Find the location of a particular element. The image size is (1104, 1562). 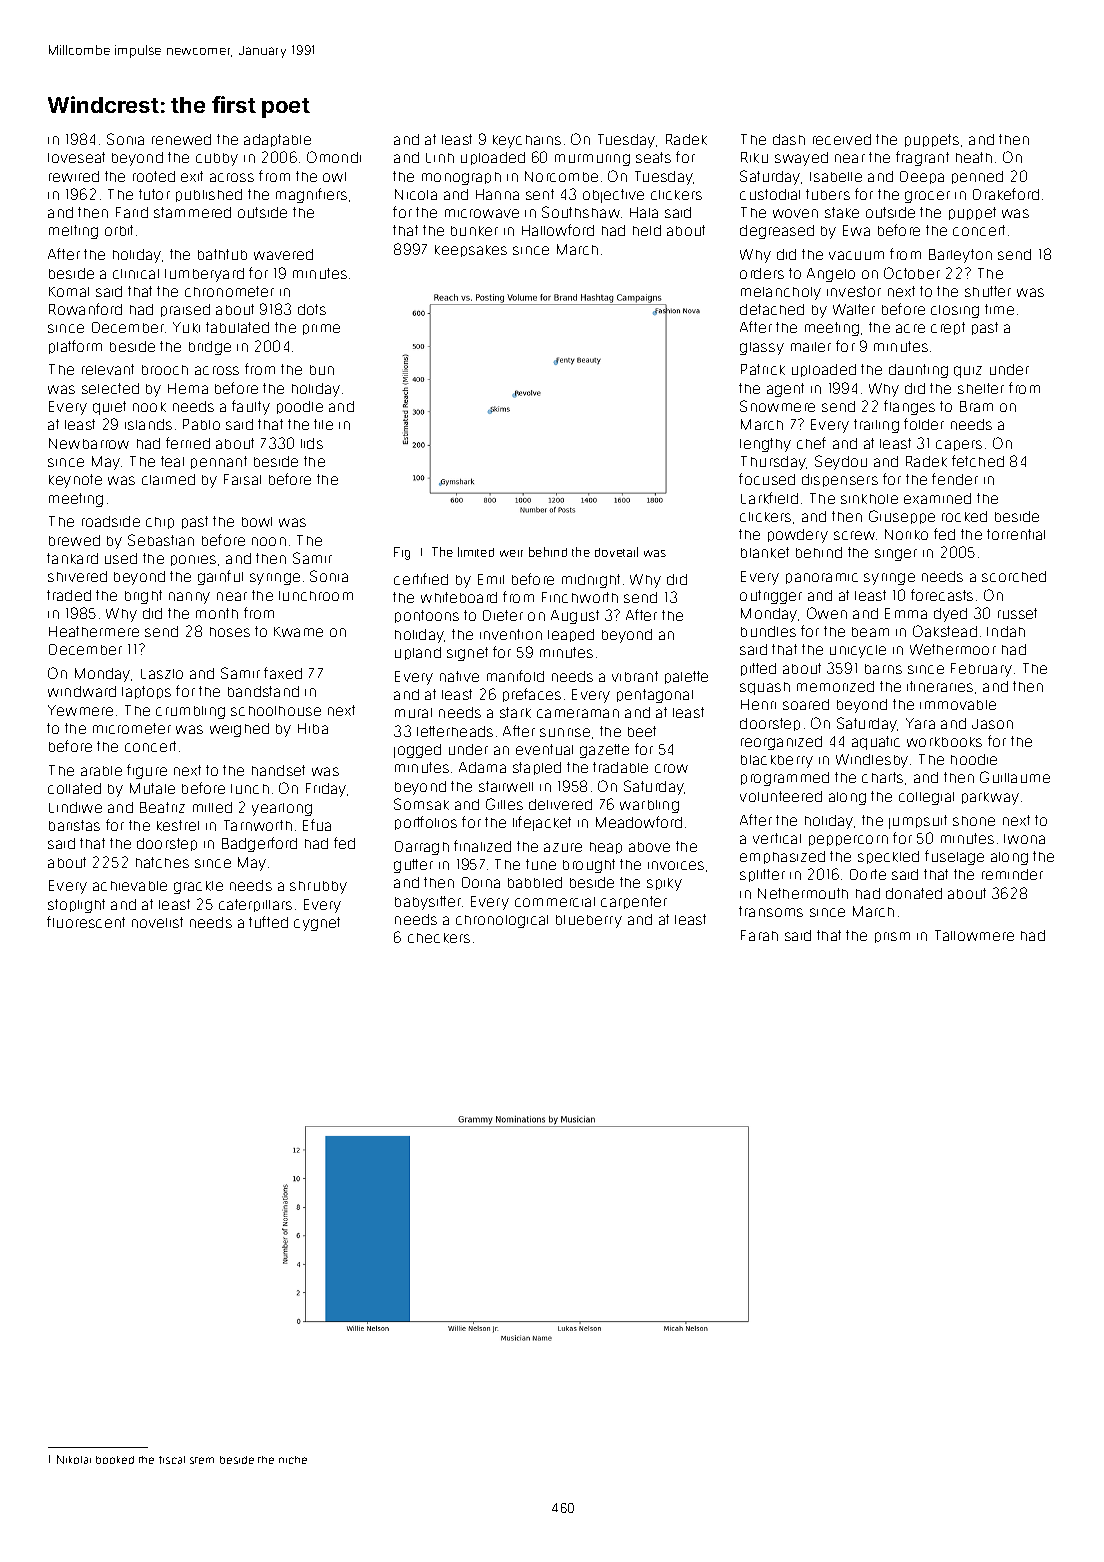

reminder is located at coordinates (1012, 874).
